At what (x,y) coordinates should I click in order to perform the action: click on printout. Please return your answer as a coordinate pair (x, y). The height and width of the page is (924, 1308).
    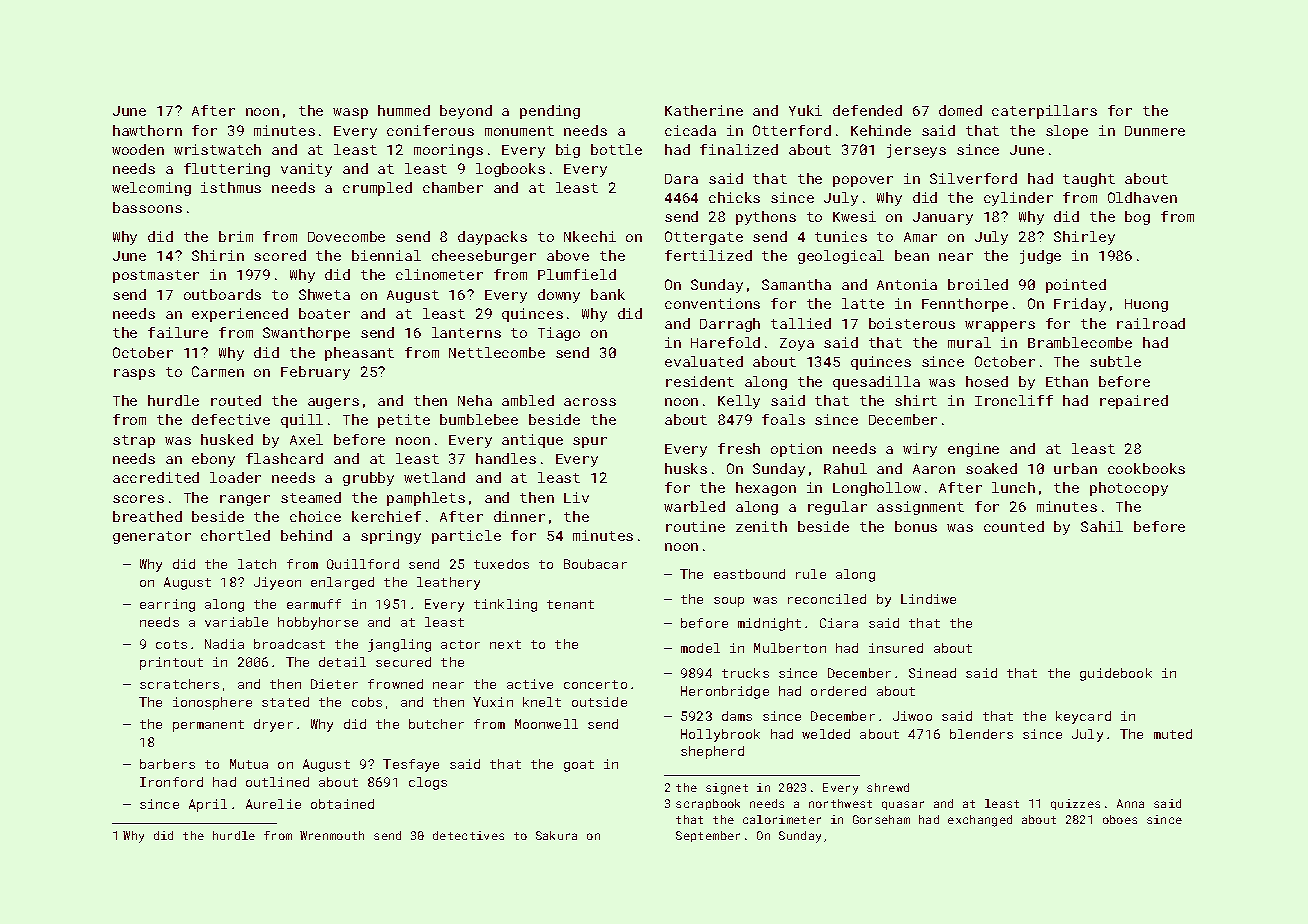
    Looking at the image, I should click on (171, 663).
